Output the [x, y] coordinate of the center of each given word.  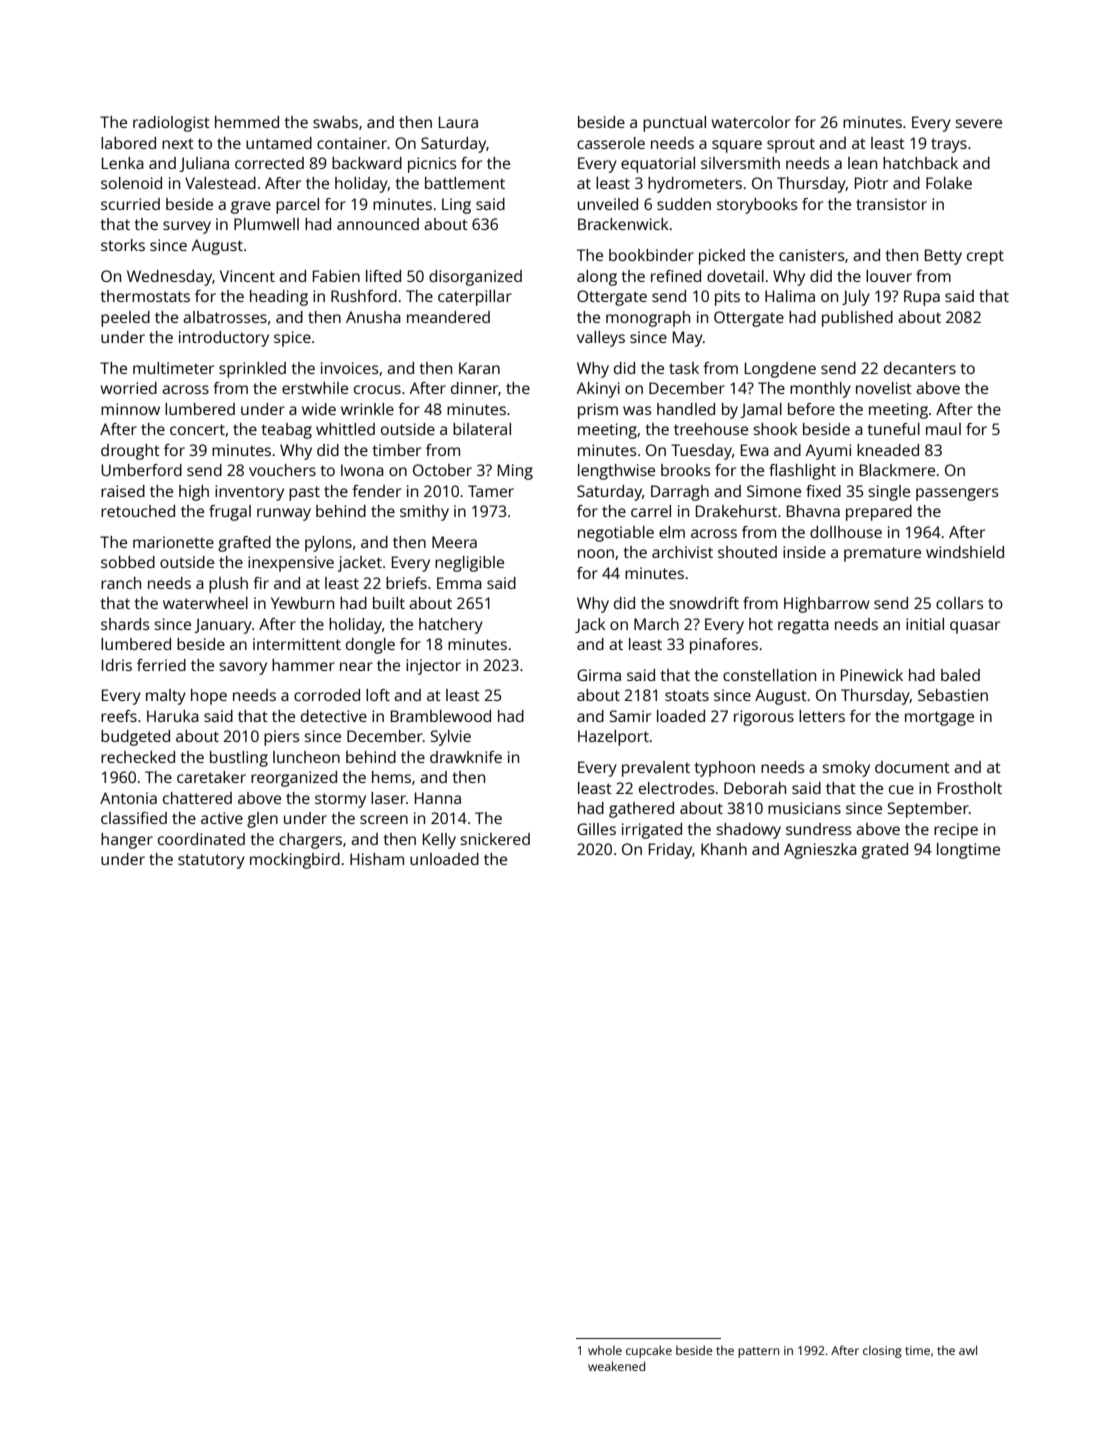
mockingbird [295, 861]
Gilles [596, 829]
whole [605, 1350]
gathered [641, 810]
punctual [674, 124]
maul [943, 429]
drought [130, 452]
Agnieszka [820, 851]
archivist [682, 552]
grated [885, 851]
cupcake [649, 1351]
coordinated [201, 839]
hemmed [247, 122]
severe [978, 123]
